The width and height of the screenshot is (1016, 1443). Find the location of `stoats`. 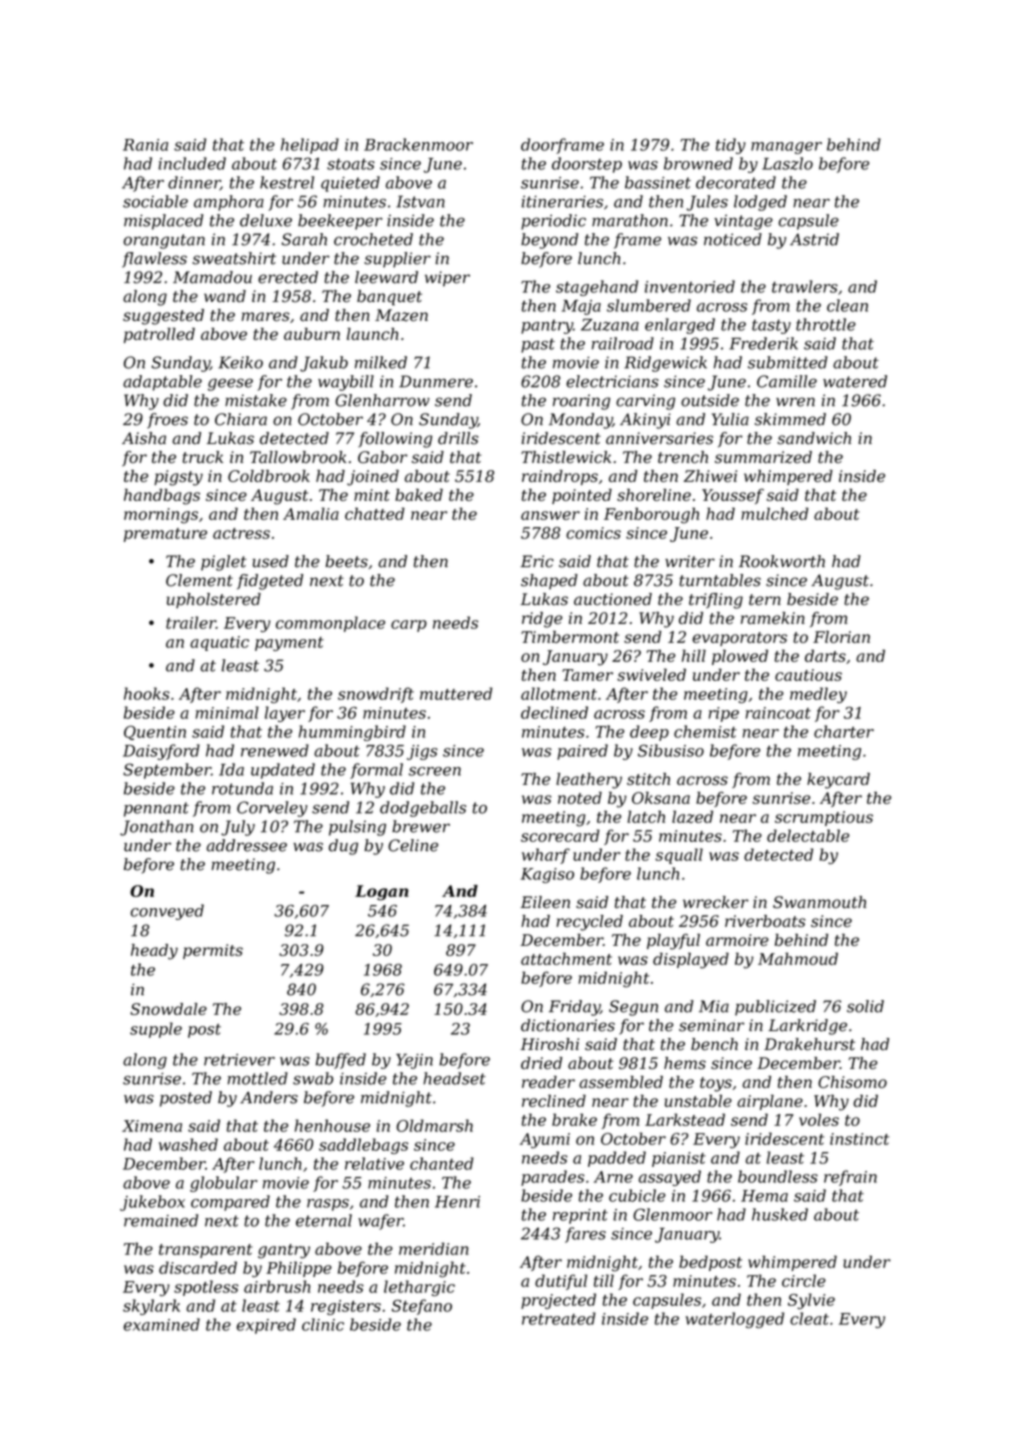

stoats is located at coordinates (351, 164).
